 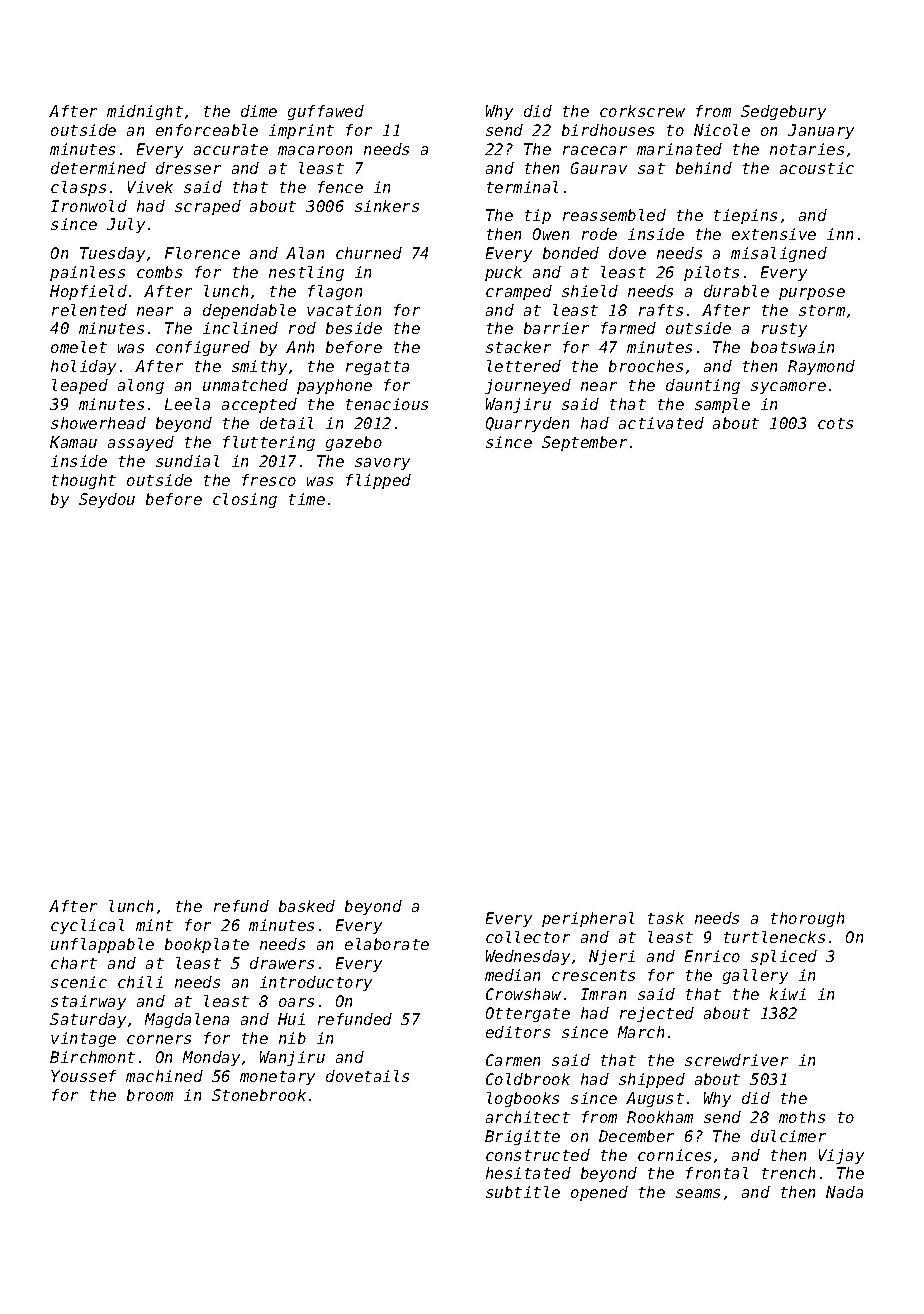 What do you see at coordinates (523, 1192) in the screenshot?
I see `subtitle` at bounding box center [523, 1192].
